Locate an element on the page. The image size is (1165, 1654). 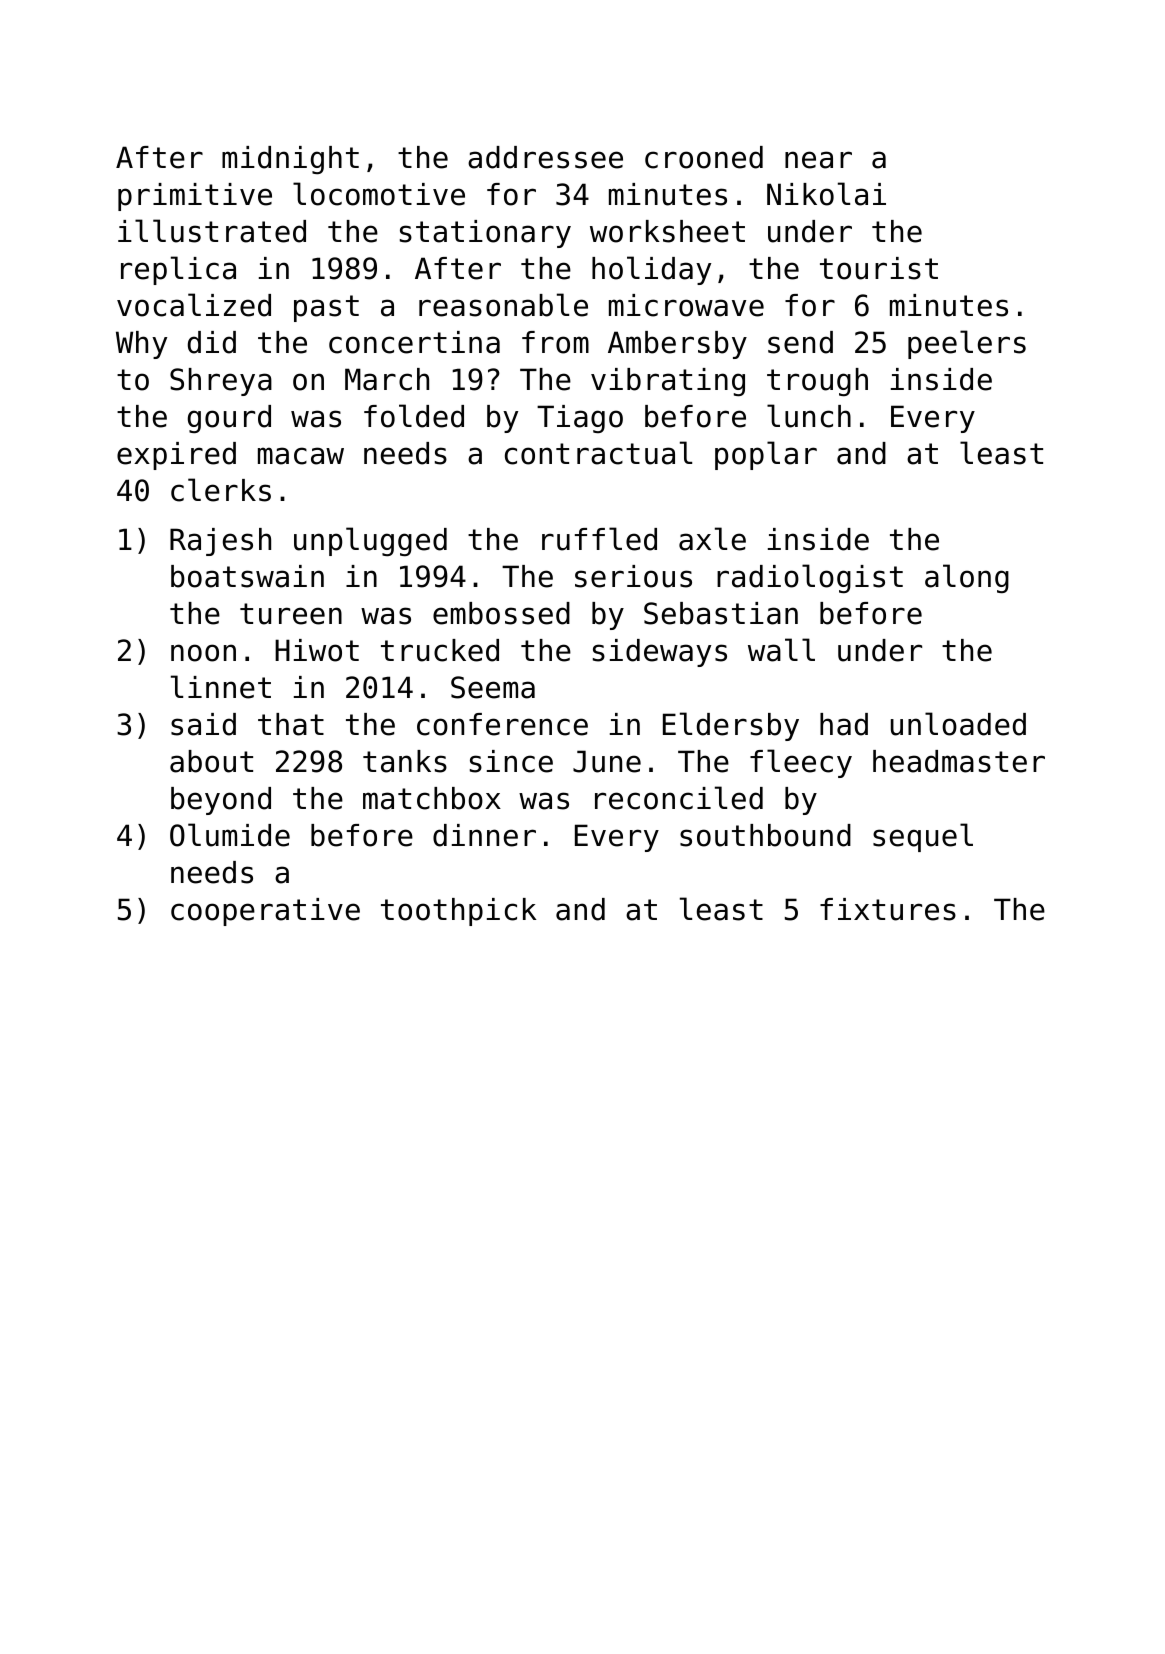
tourist is located at coordinates (879, 268).
